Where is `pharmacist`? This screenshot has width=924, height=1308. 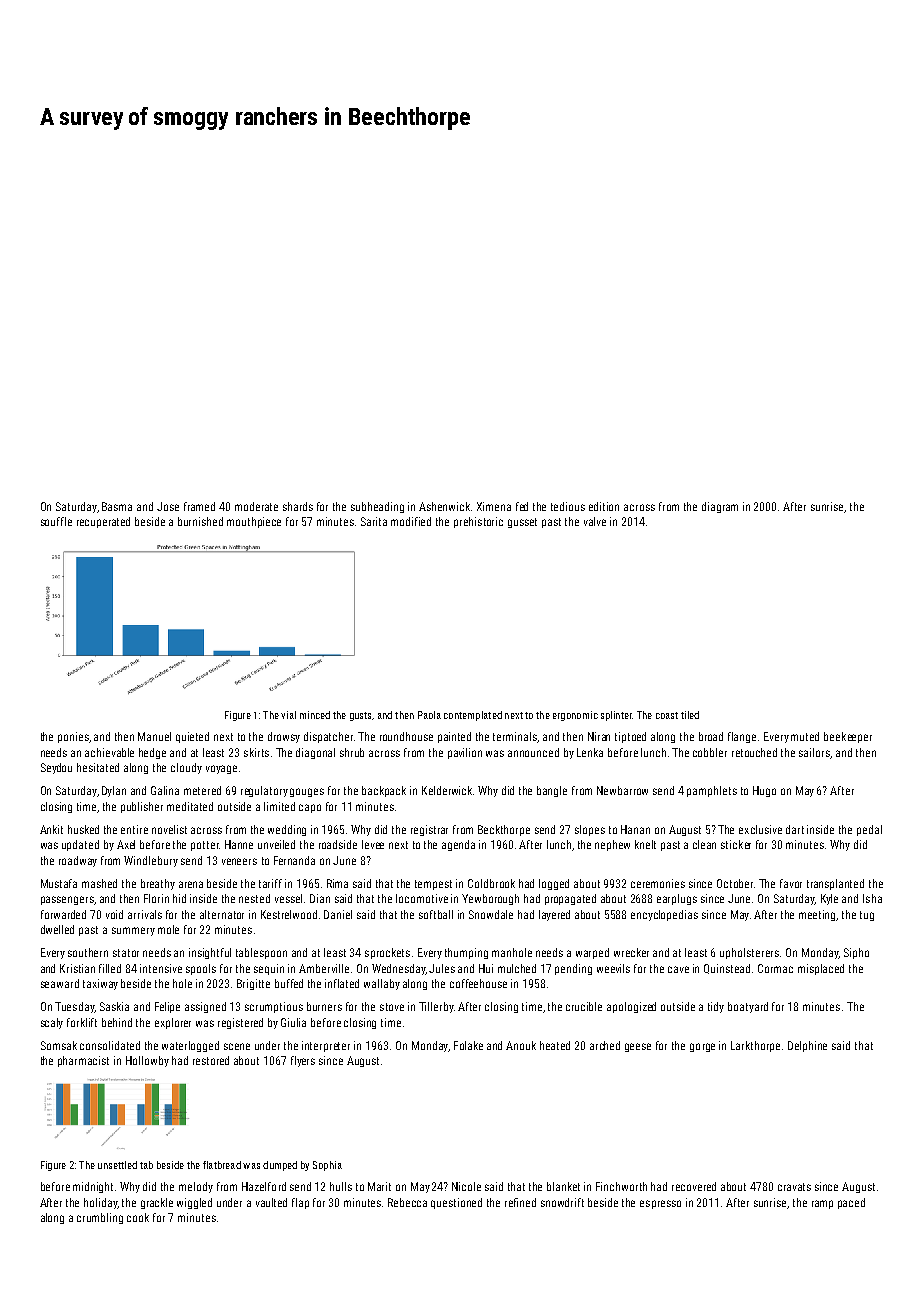
pharmacist is located at coordinates (83, 1061).
